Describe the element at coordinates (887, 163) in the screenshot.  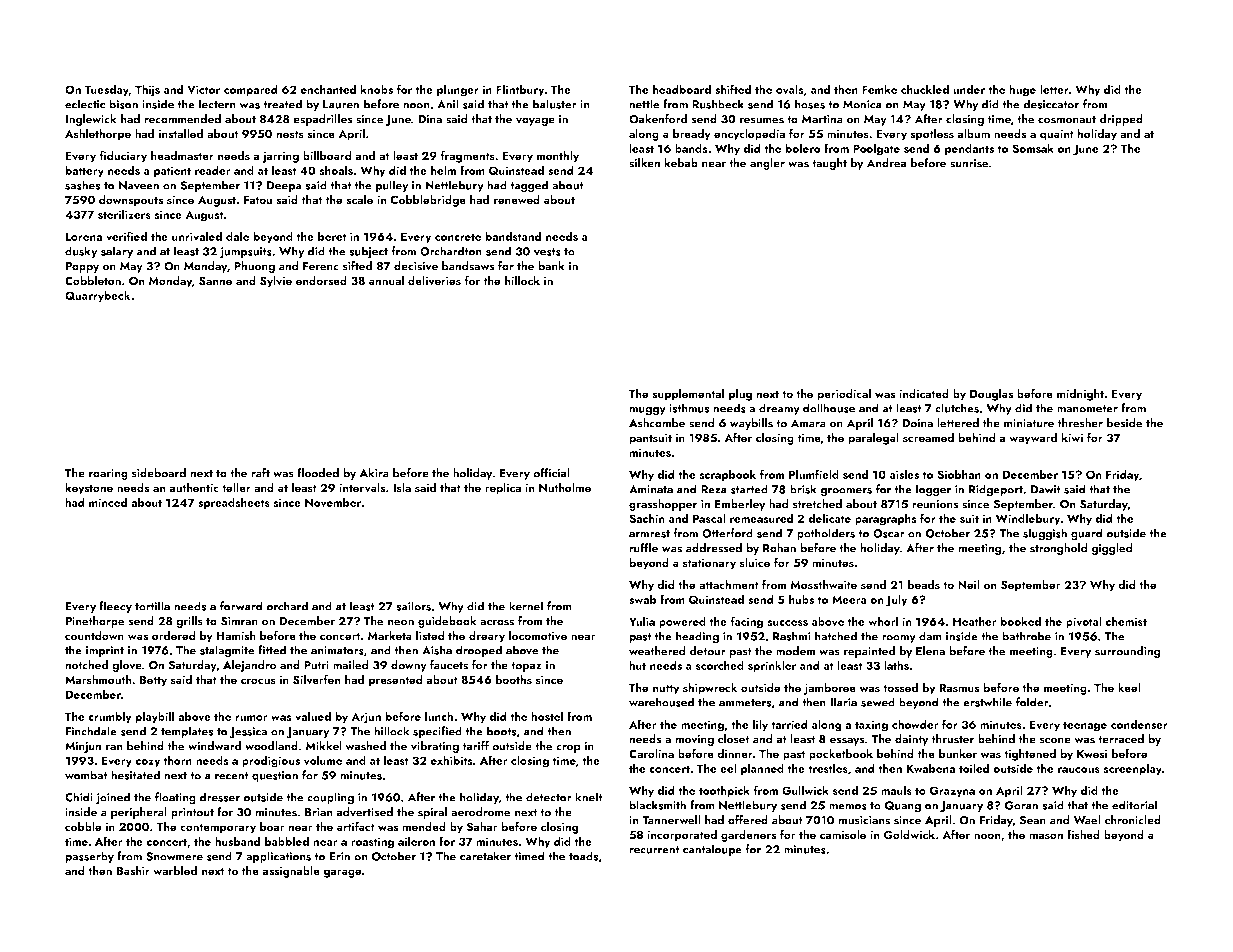
I see `Andrea` at that location.
